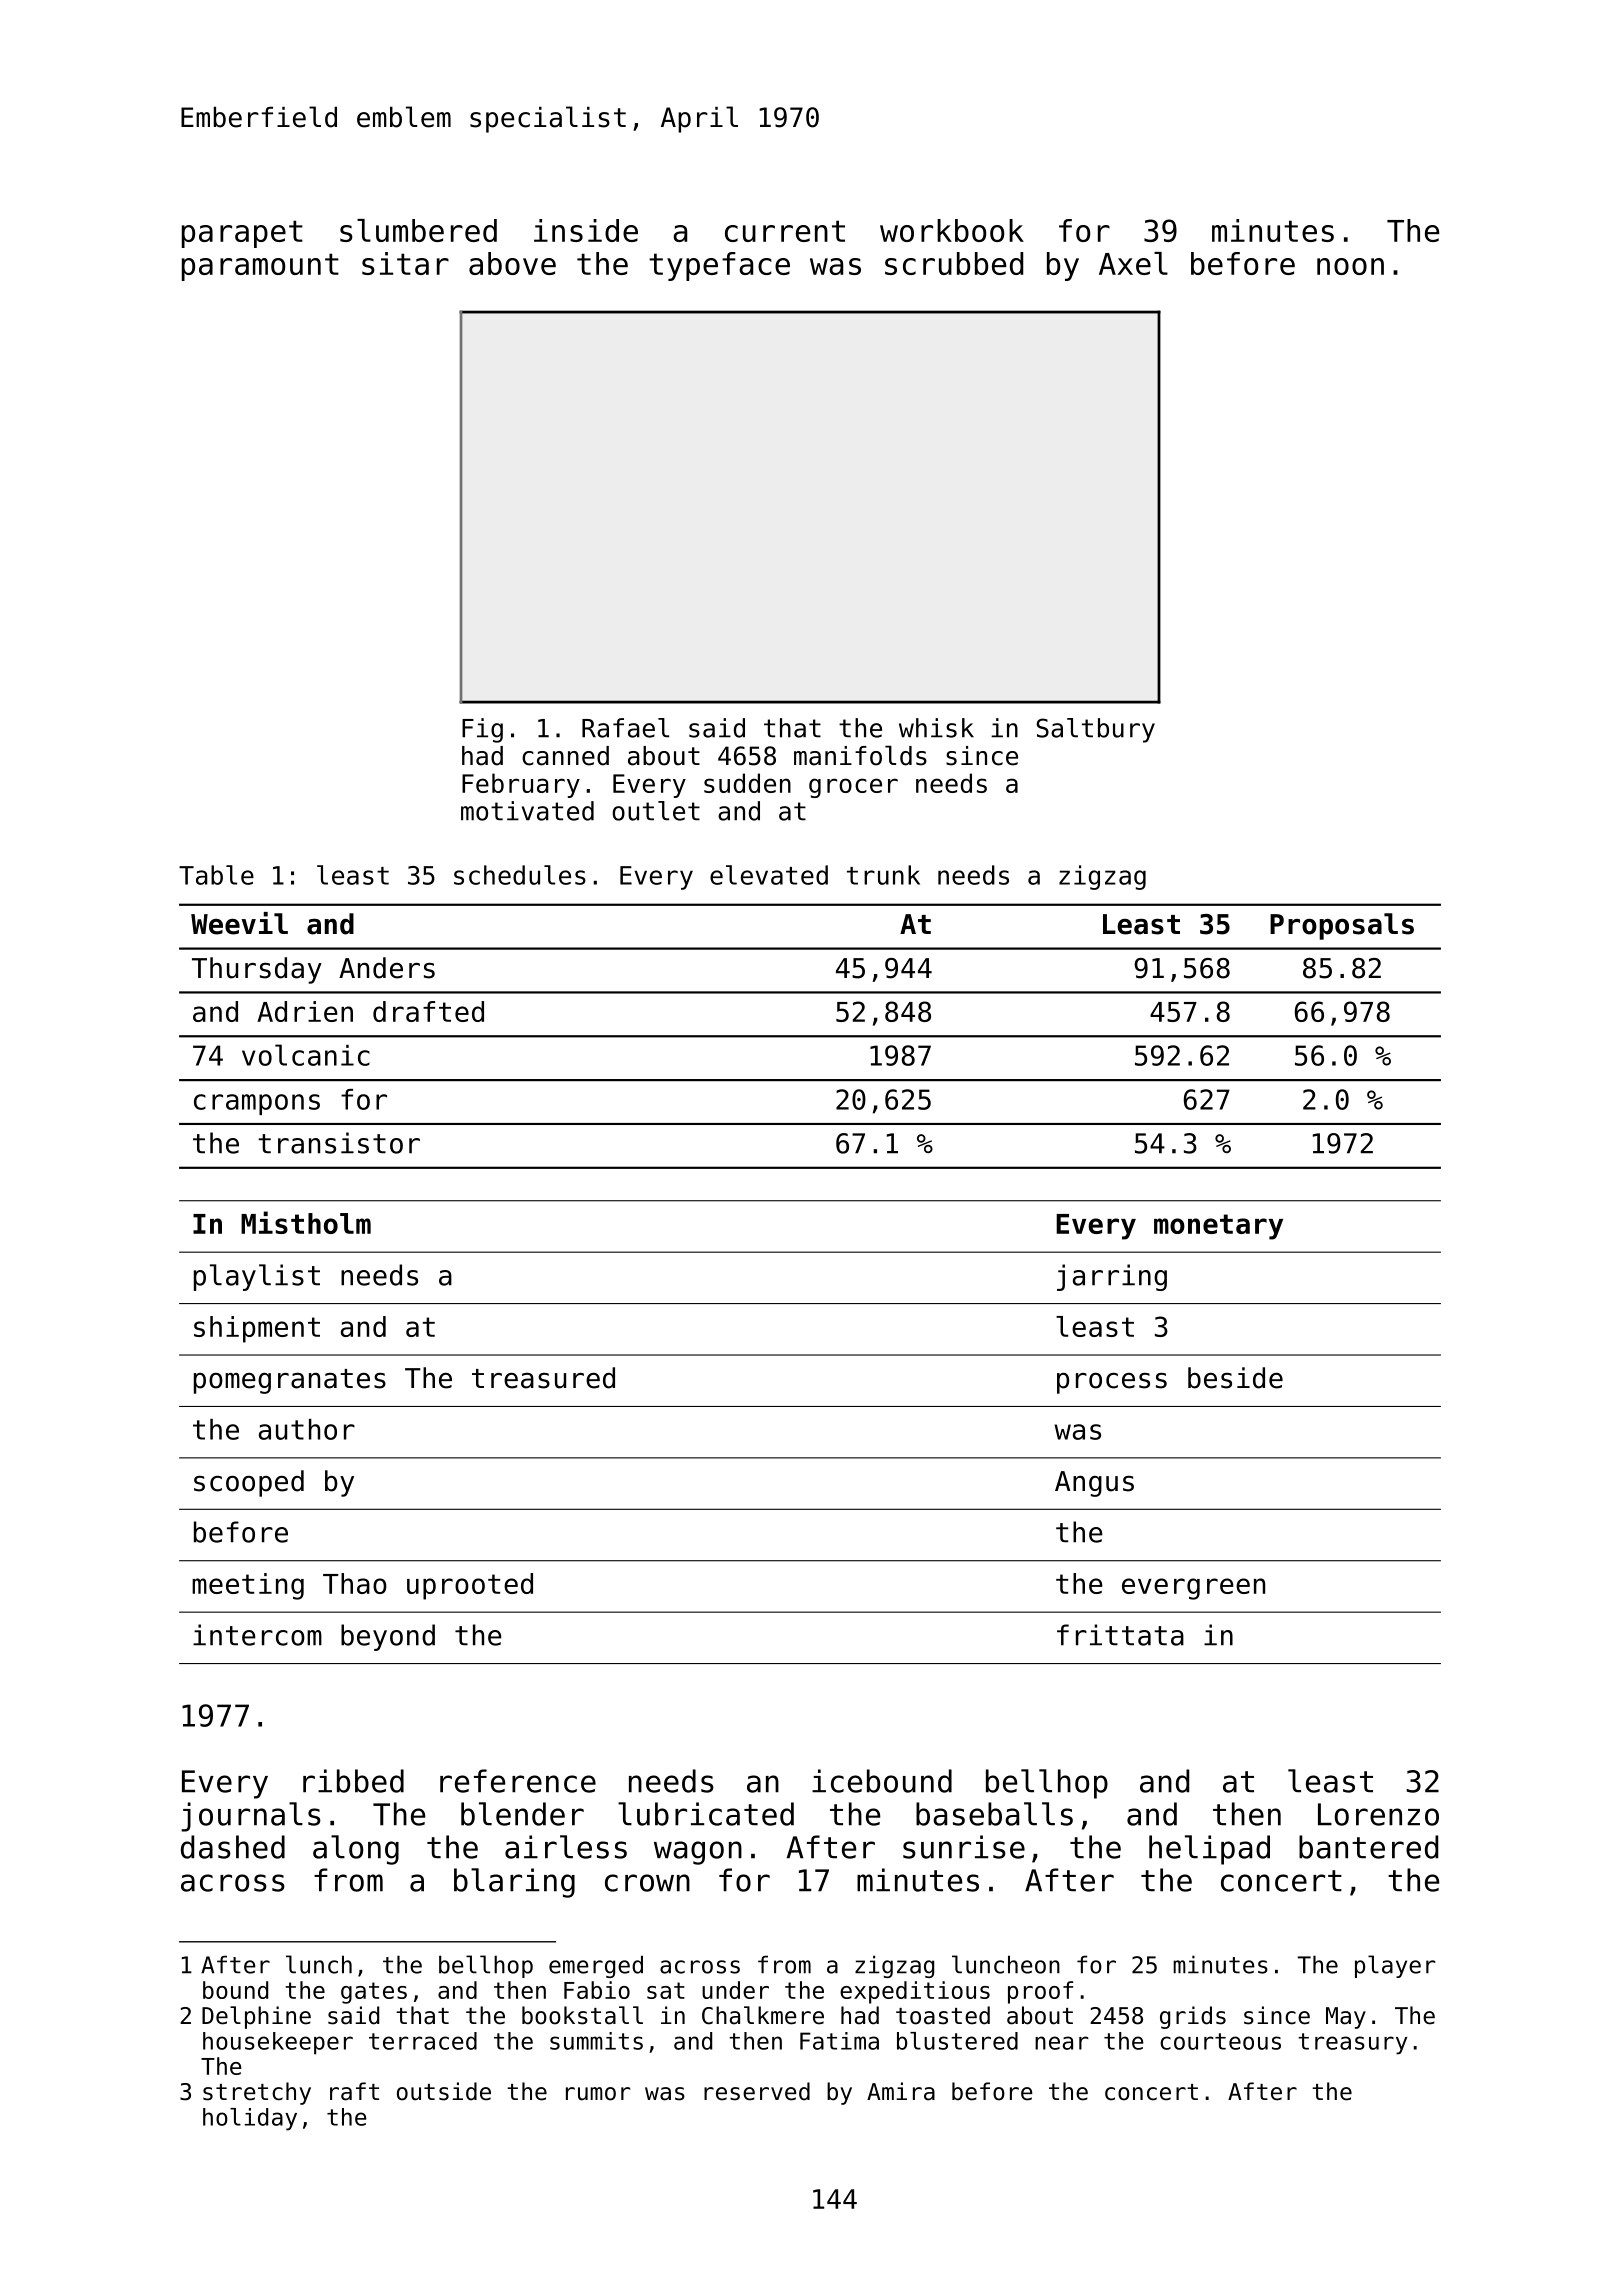 The width and height of the screenshot is (1620, 2292). Describe the element at coordinates (216, 875) in the screenshot. I see `Table` at that location.
